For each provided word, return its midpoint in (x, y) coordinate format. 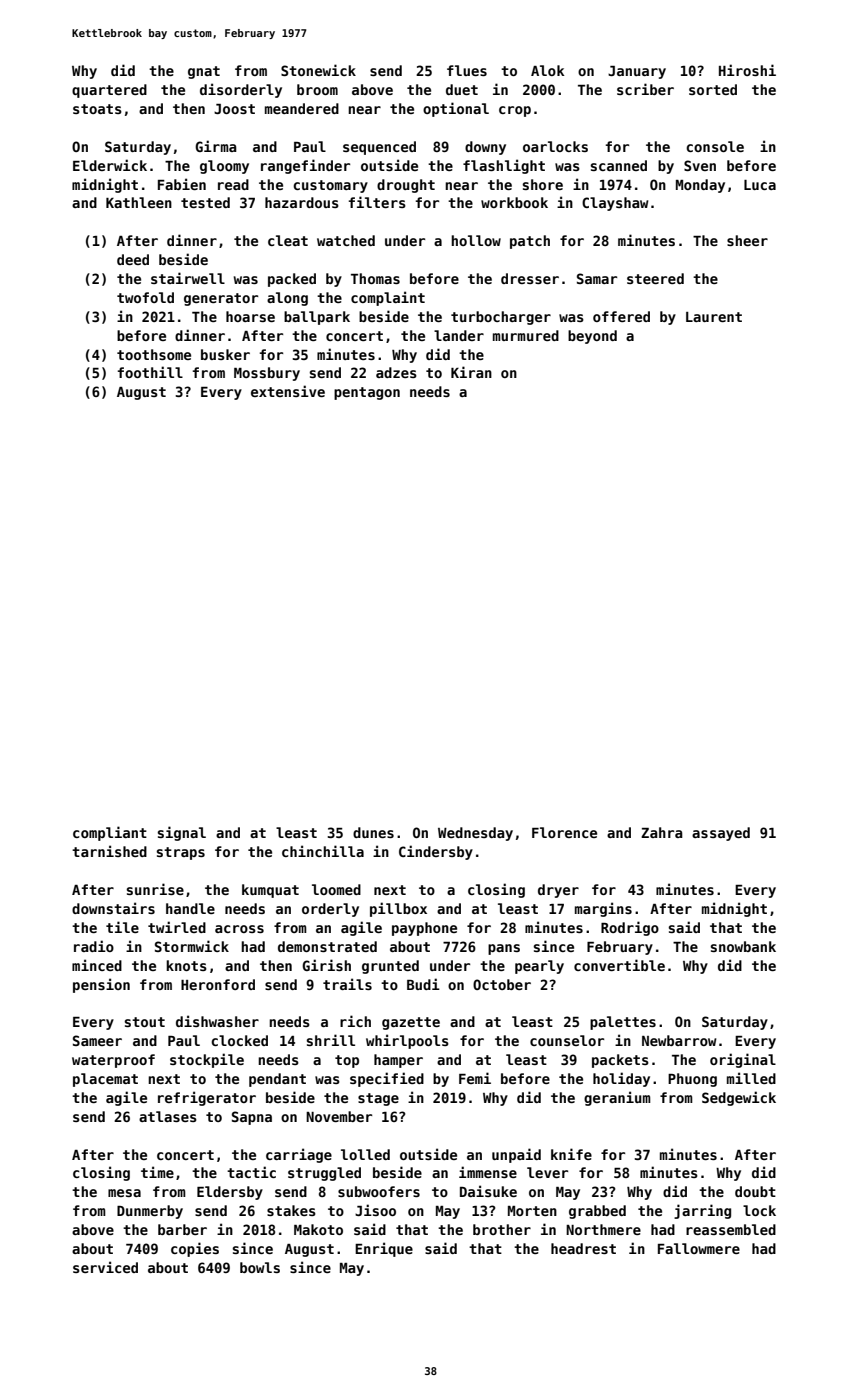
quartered (109, 91)
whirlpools (407, 1041)
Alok (547, 70)
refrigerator (207, 1098)
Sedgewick (739, 1098)
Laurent (714, 317)
